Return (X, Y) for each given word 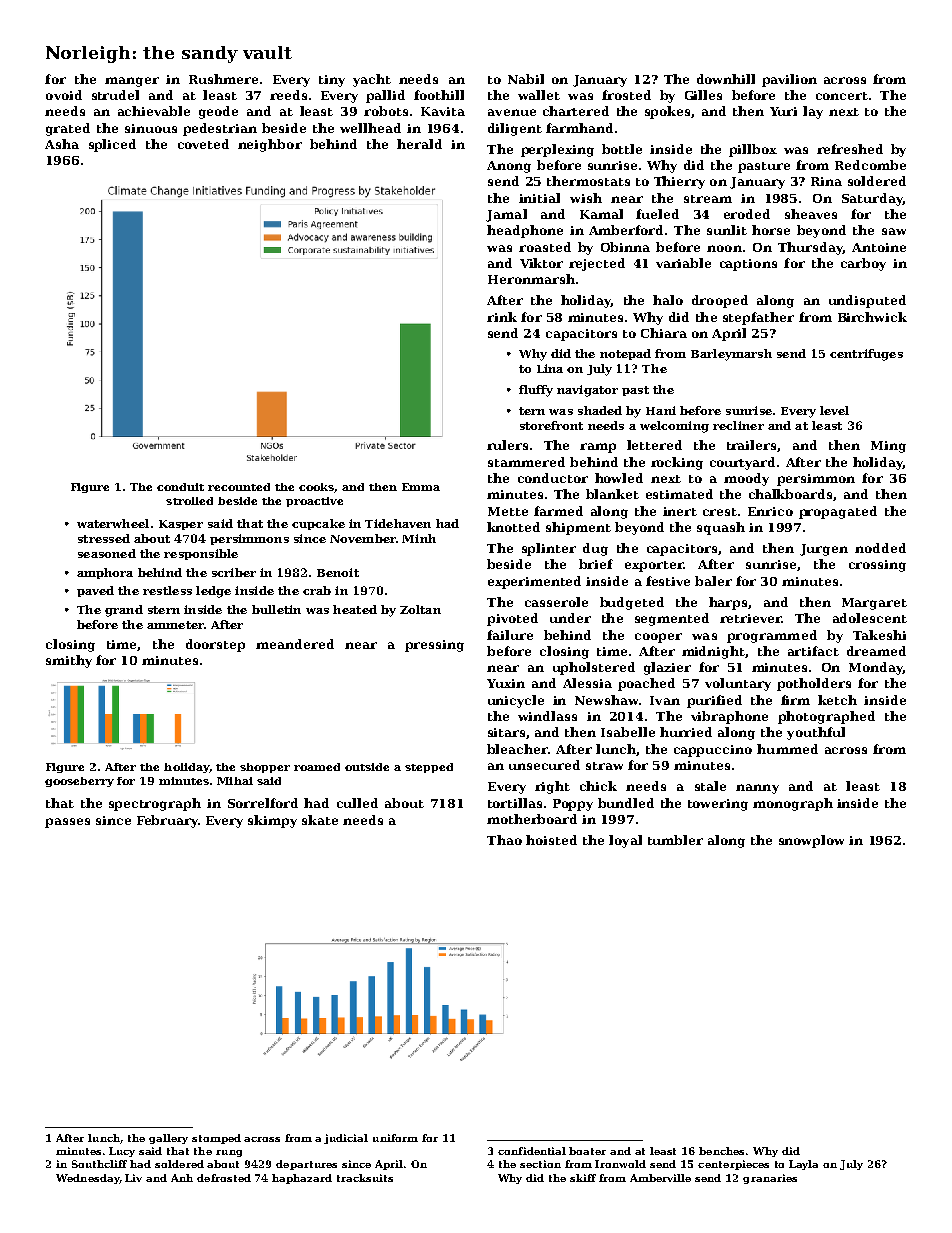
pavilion (789, 80)
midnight (713, 652)
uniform (395, 1138)
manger (132, 82)
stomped (216, 1139)
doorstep (215, 645)
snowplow (811, 841)
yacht (372, 80)
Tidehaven (398, 523)
